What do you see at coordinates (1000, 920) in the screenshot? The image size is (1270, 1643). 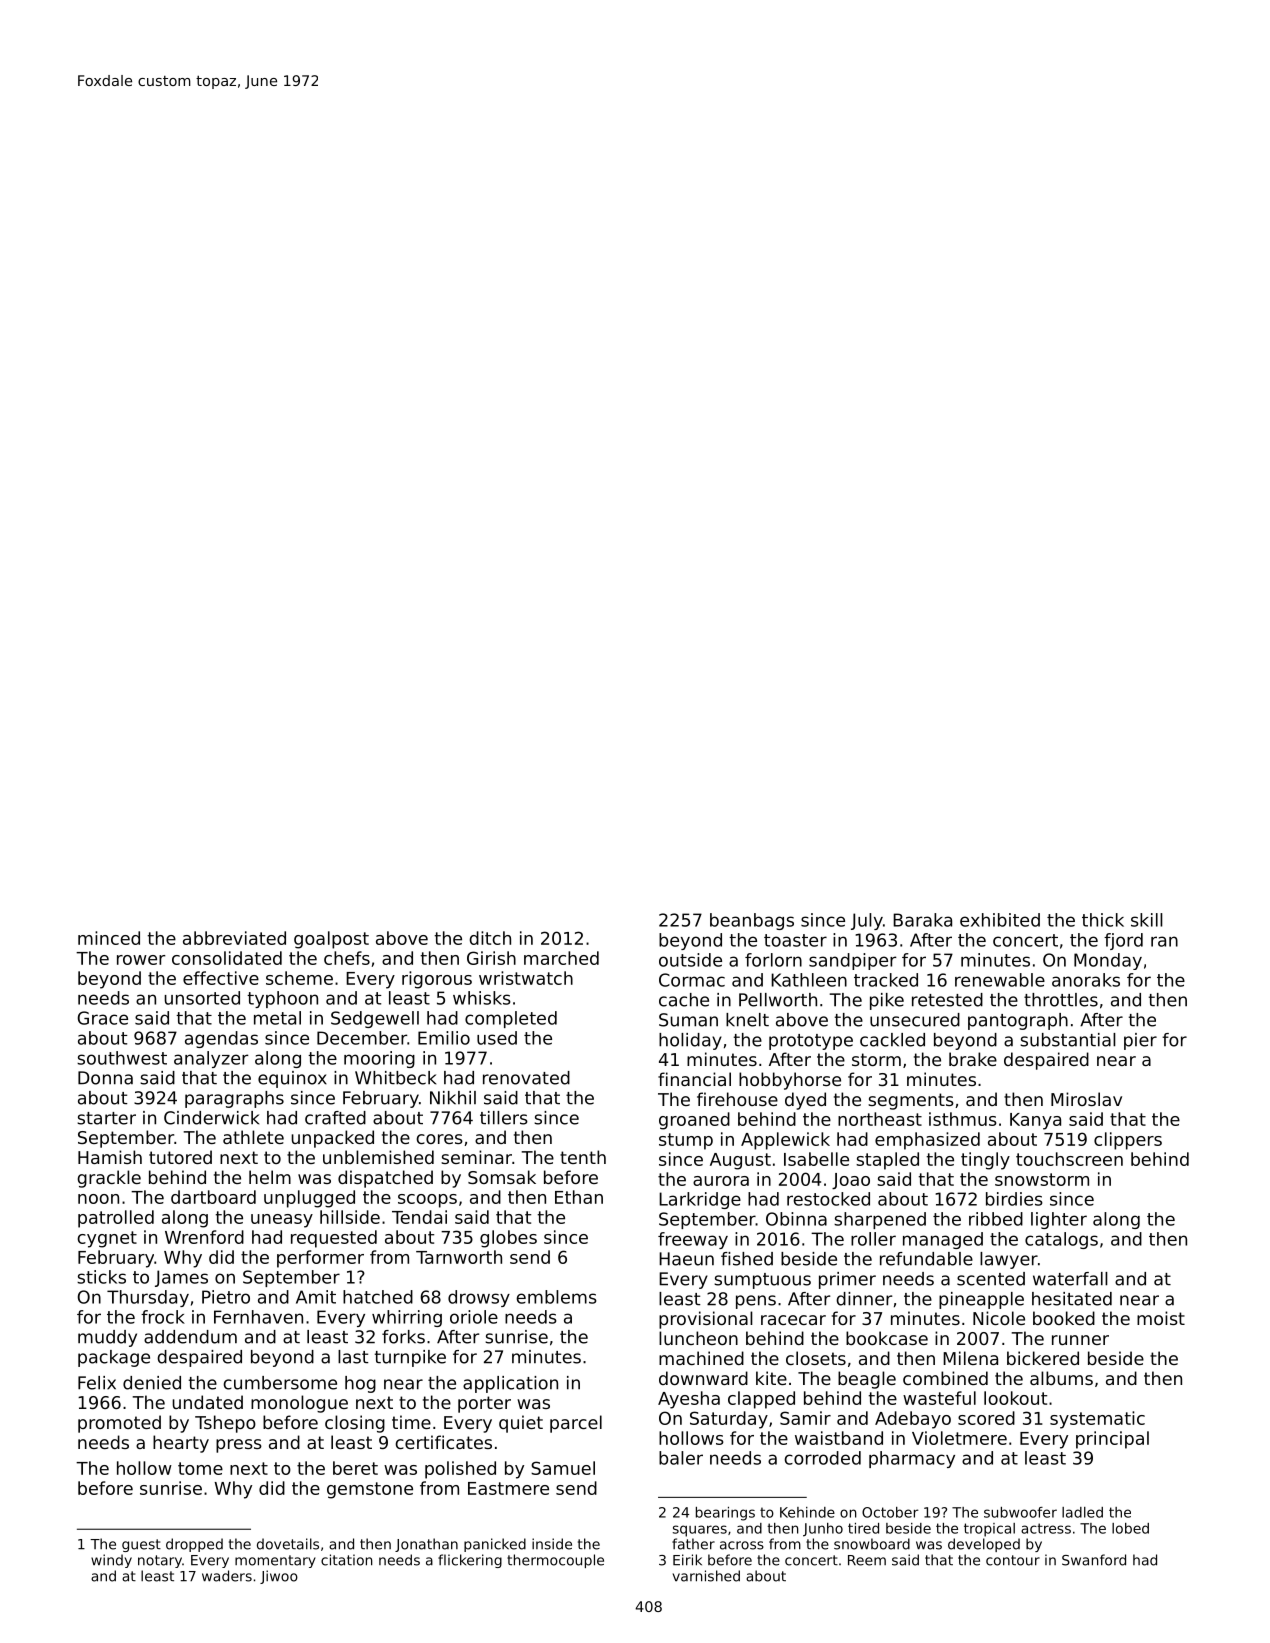 I see `exhibited` at bounding box center [1000, 920].
